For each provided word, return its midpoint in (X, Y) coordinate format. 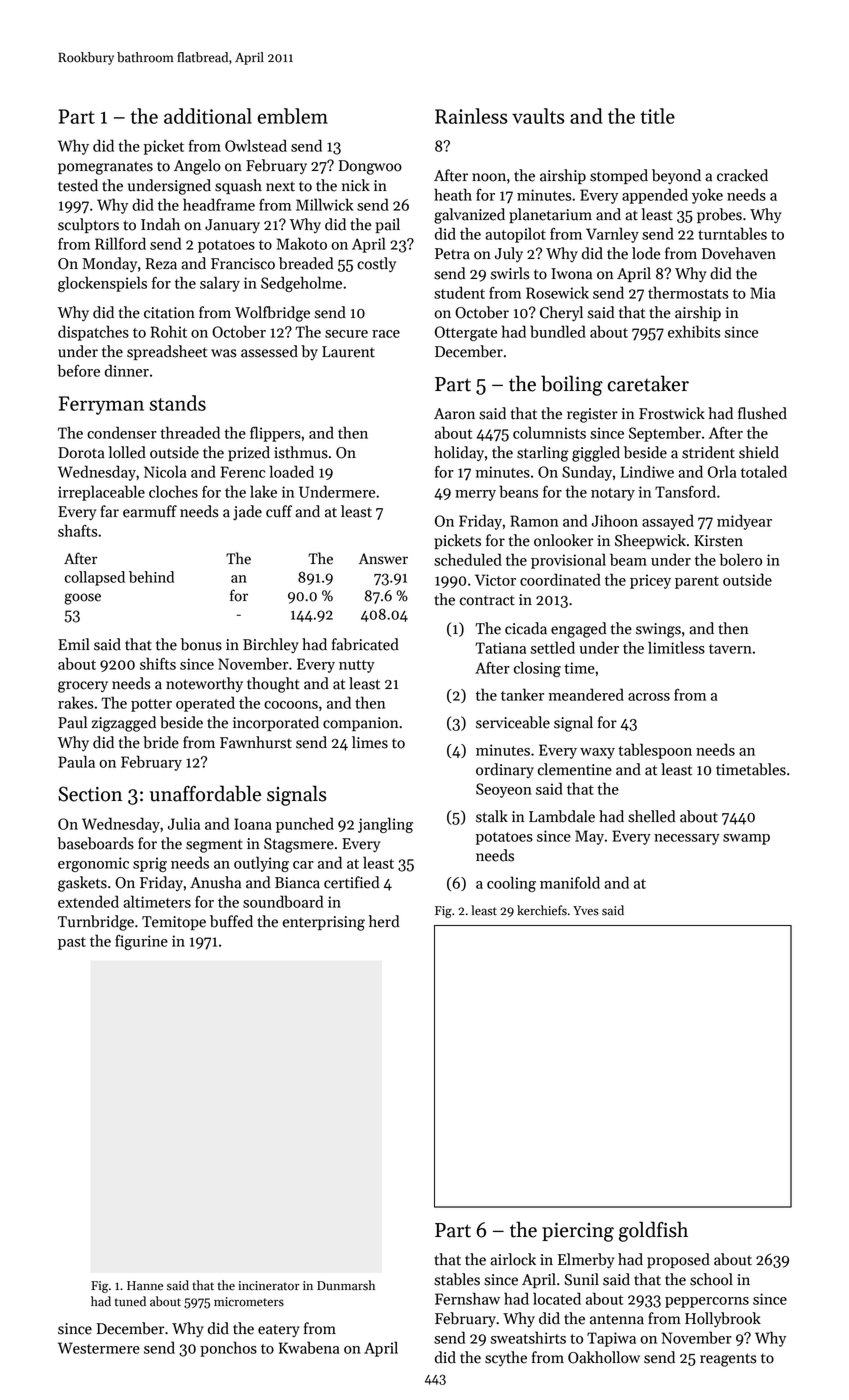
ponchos (228, 1349)
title (657, 116)
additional (208, 116)
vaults (538, 116)
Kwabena (309, 1347)
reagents (728, 1360)
